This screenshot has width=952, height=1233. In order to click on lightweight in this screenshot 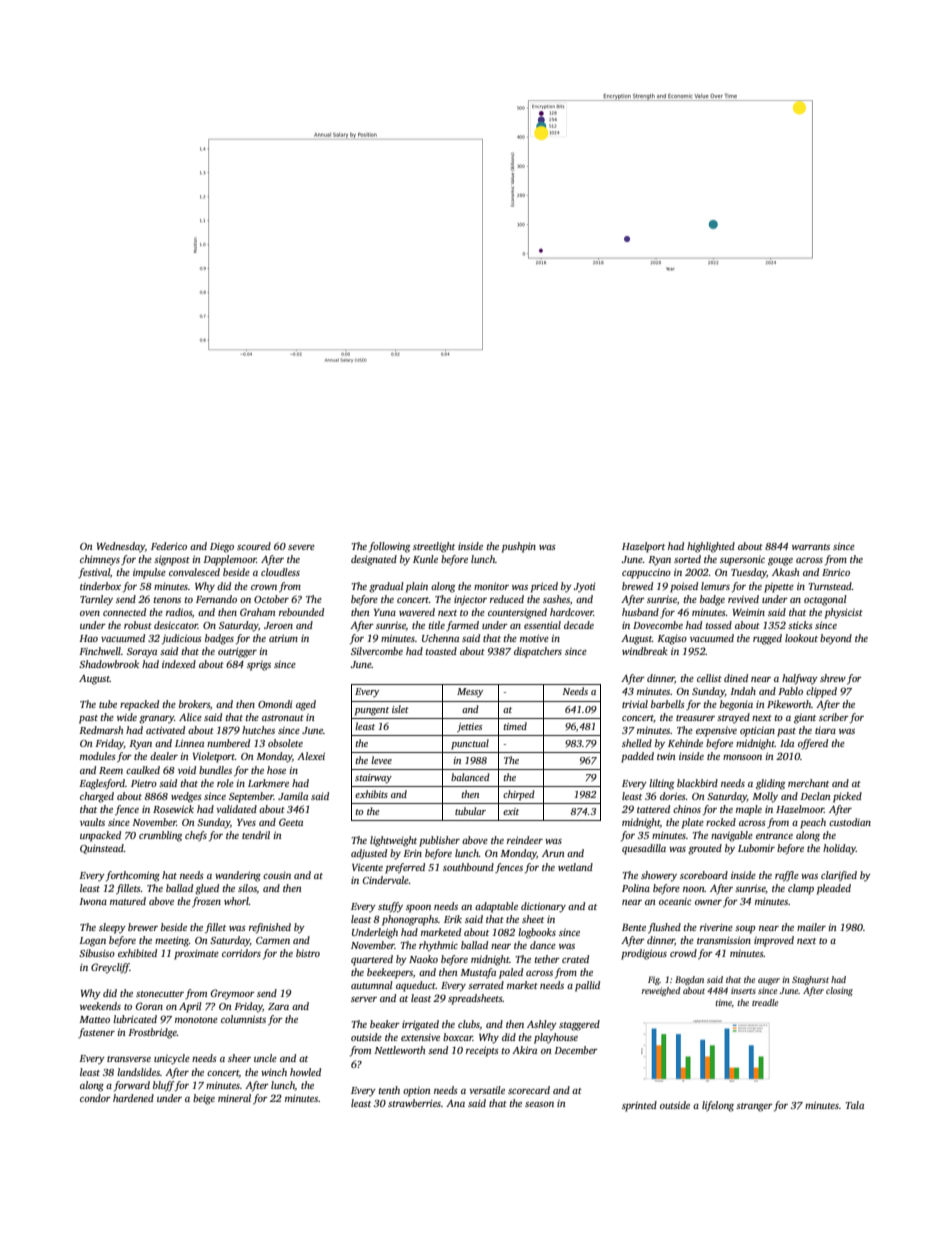, I will do `click(393, 841)`.
